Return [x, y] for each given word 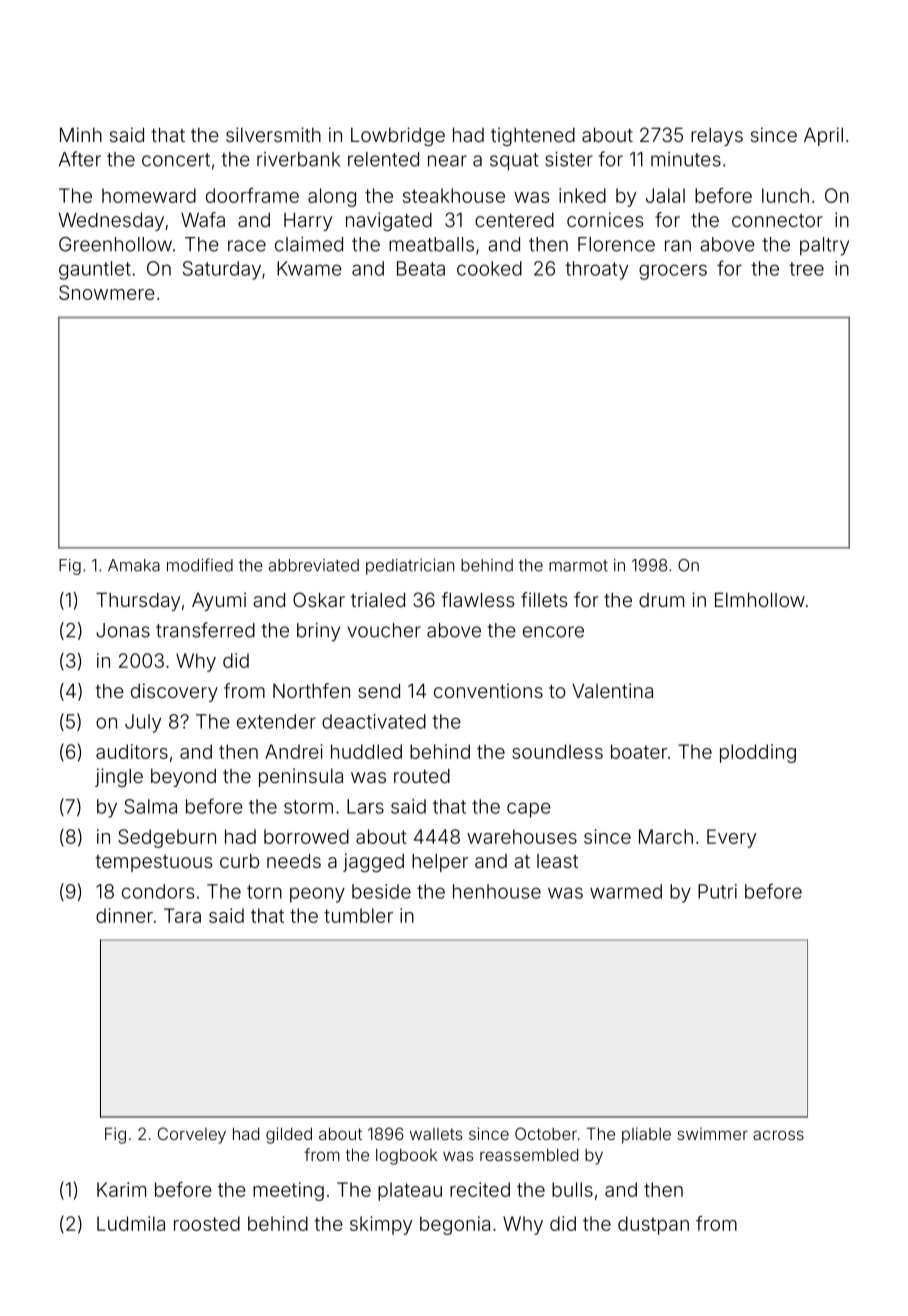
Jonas [123, 630]
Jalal [665, 195]
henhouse [497, 891]
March [666, 836]
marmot [578, 566]
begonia [455, 1225]
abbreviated [314, 565]
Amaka [134, 565]
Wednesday [111, 221]
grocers [673, 272]
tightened [533, 136]
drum [661, 600]
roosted [207, 1223]
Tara [182, 915]
